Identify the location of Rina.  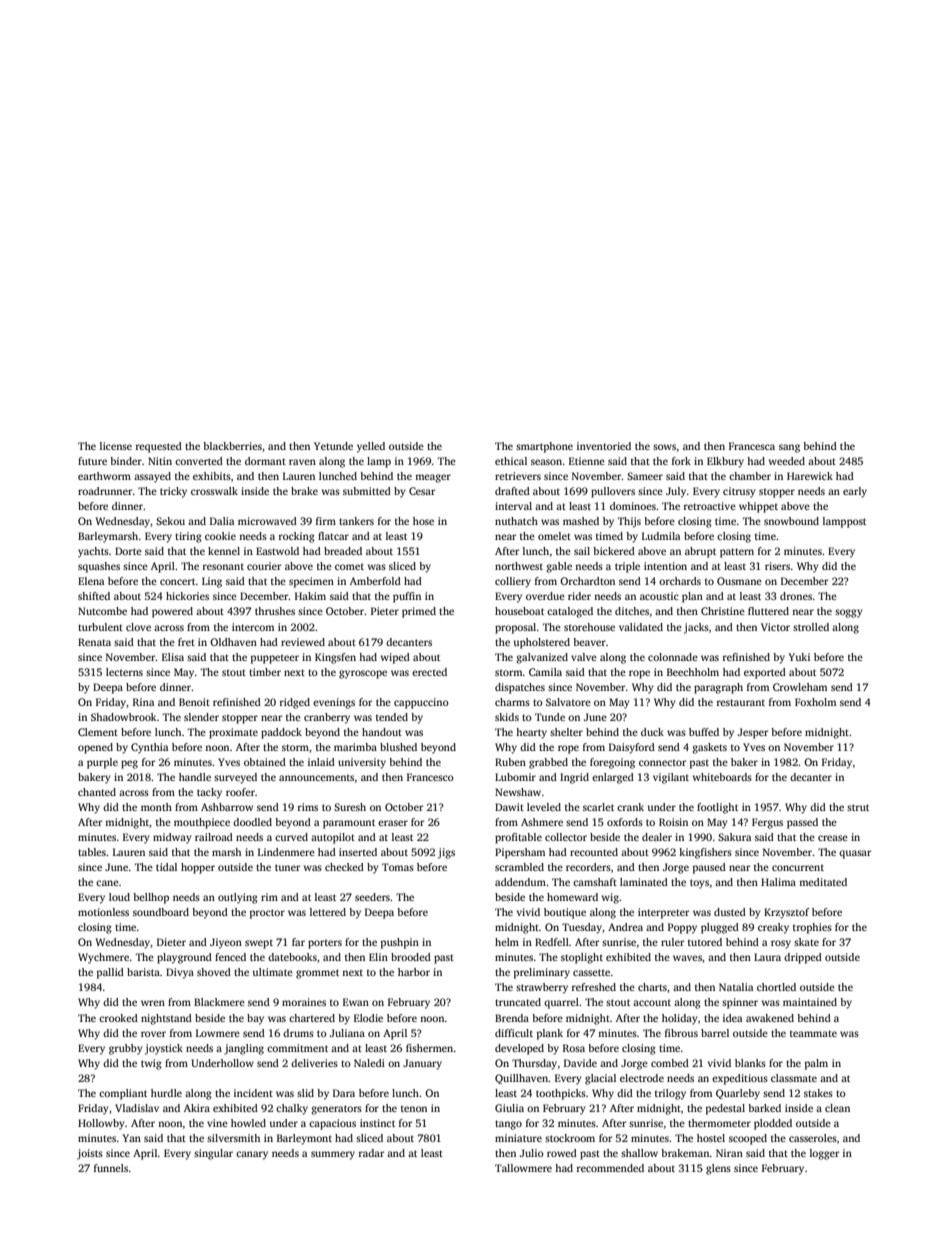
(143, 702).
